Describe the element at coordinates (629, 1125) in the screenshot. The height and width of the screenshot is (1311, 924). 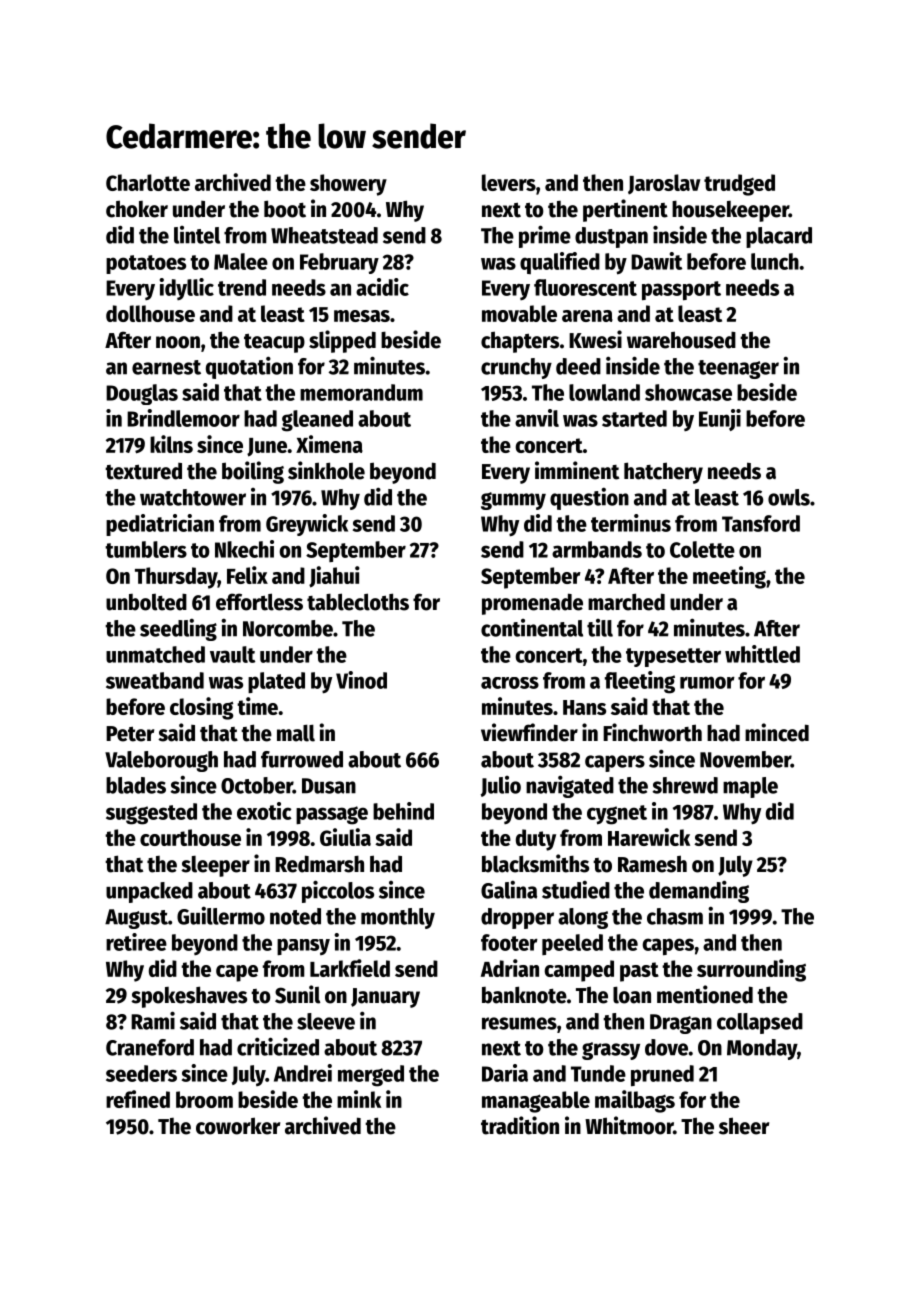
I see `Whitmoor` at that location.
